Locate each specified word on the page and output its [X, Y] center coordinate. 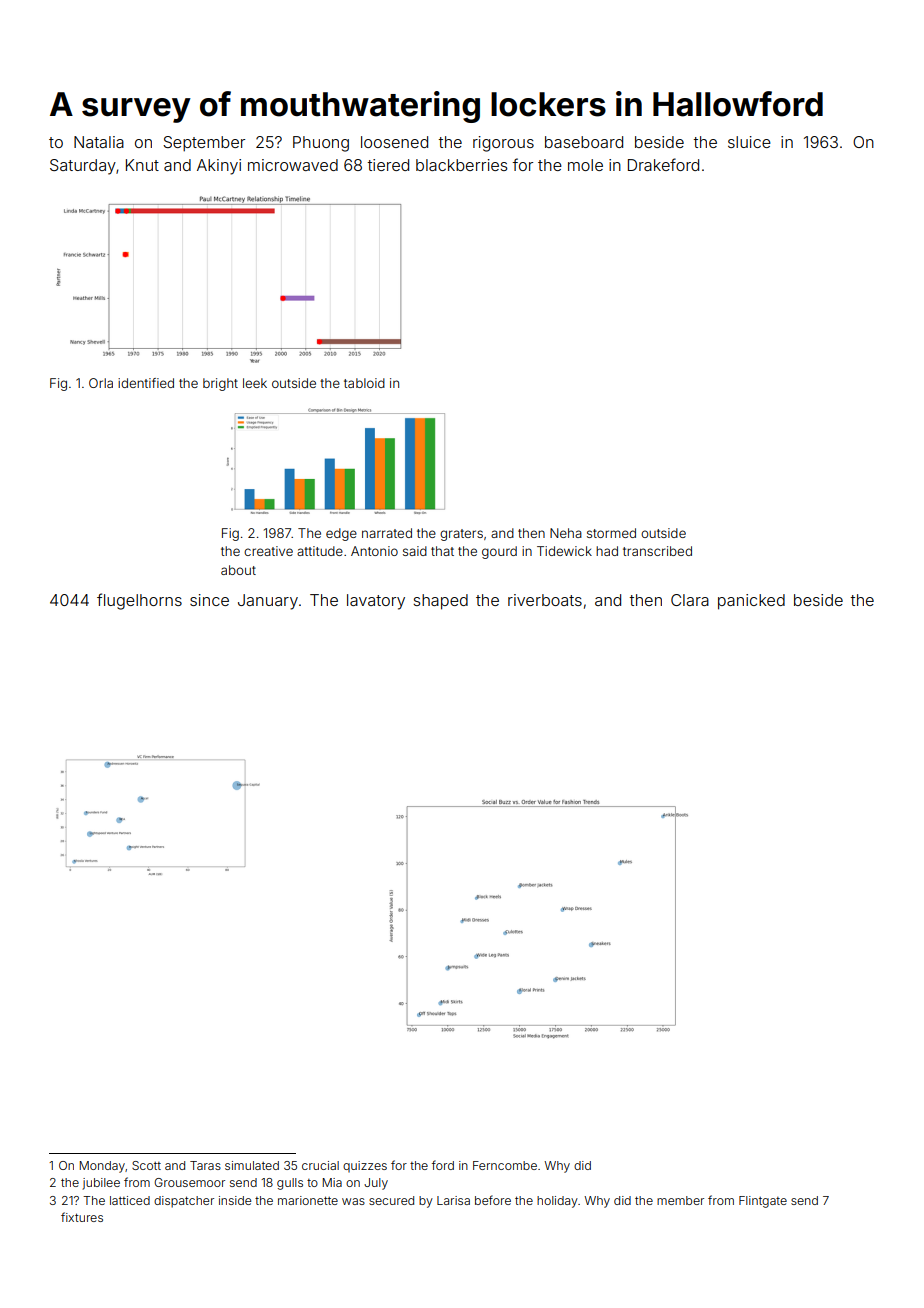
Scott [146, 1165]
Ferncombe [505, 1165]
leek [255, 383]
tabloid [364, 383]
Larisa [453, 1200]
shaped [440, 602]
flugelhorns [139, 601]
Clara [690, 600]
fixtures [82, 1217]
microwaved [293, 165]
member [680, 1200]
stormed [611, 533]
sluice [749, 142]
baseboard [584, 142]
